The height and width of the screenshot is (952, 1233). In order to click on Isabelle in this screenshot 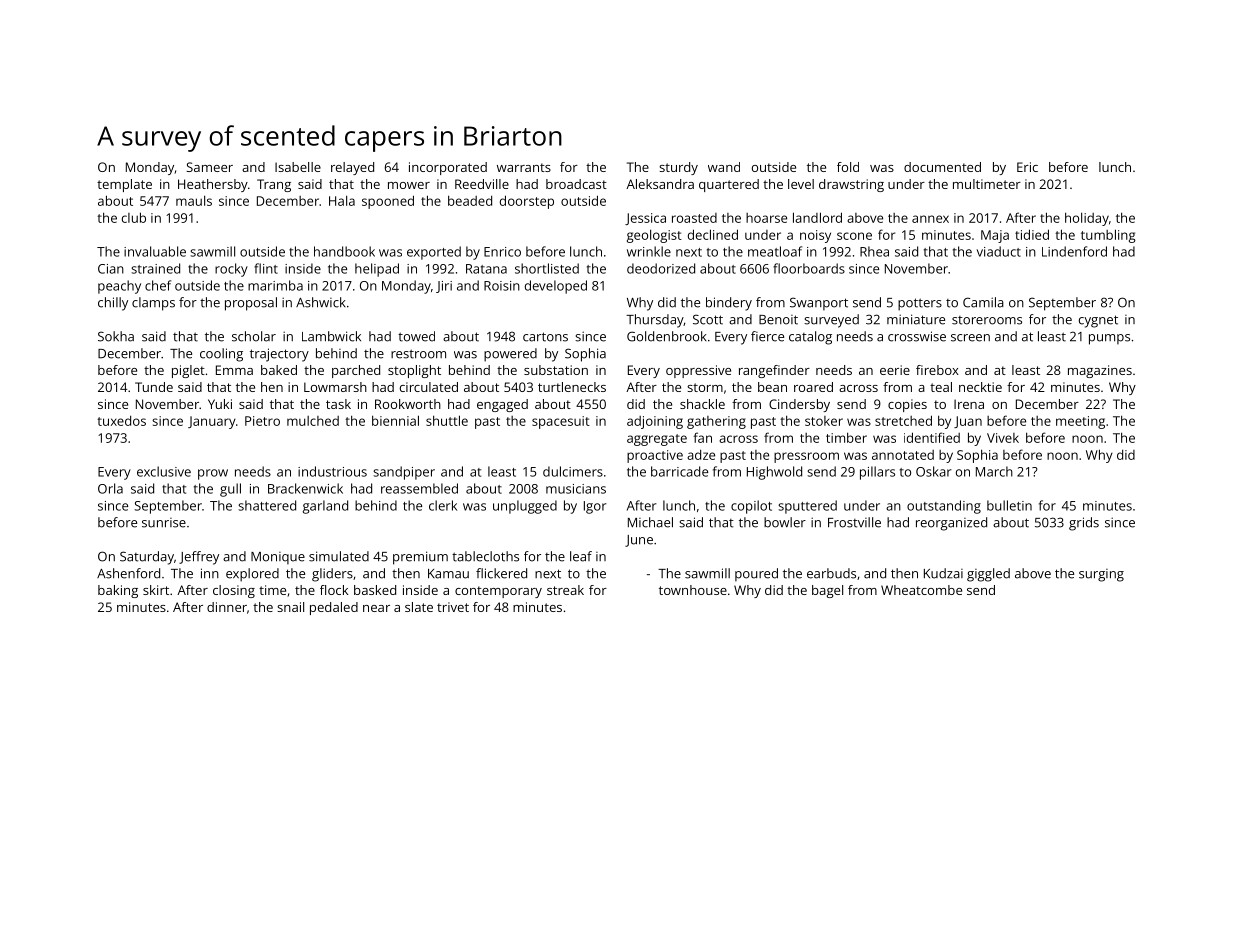, I will do `click(298, 167)`.
